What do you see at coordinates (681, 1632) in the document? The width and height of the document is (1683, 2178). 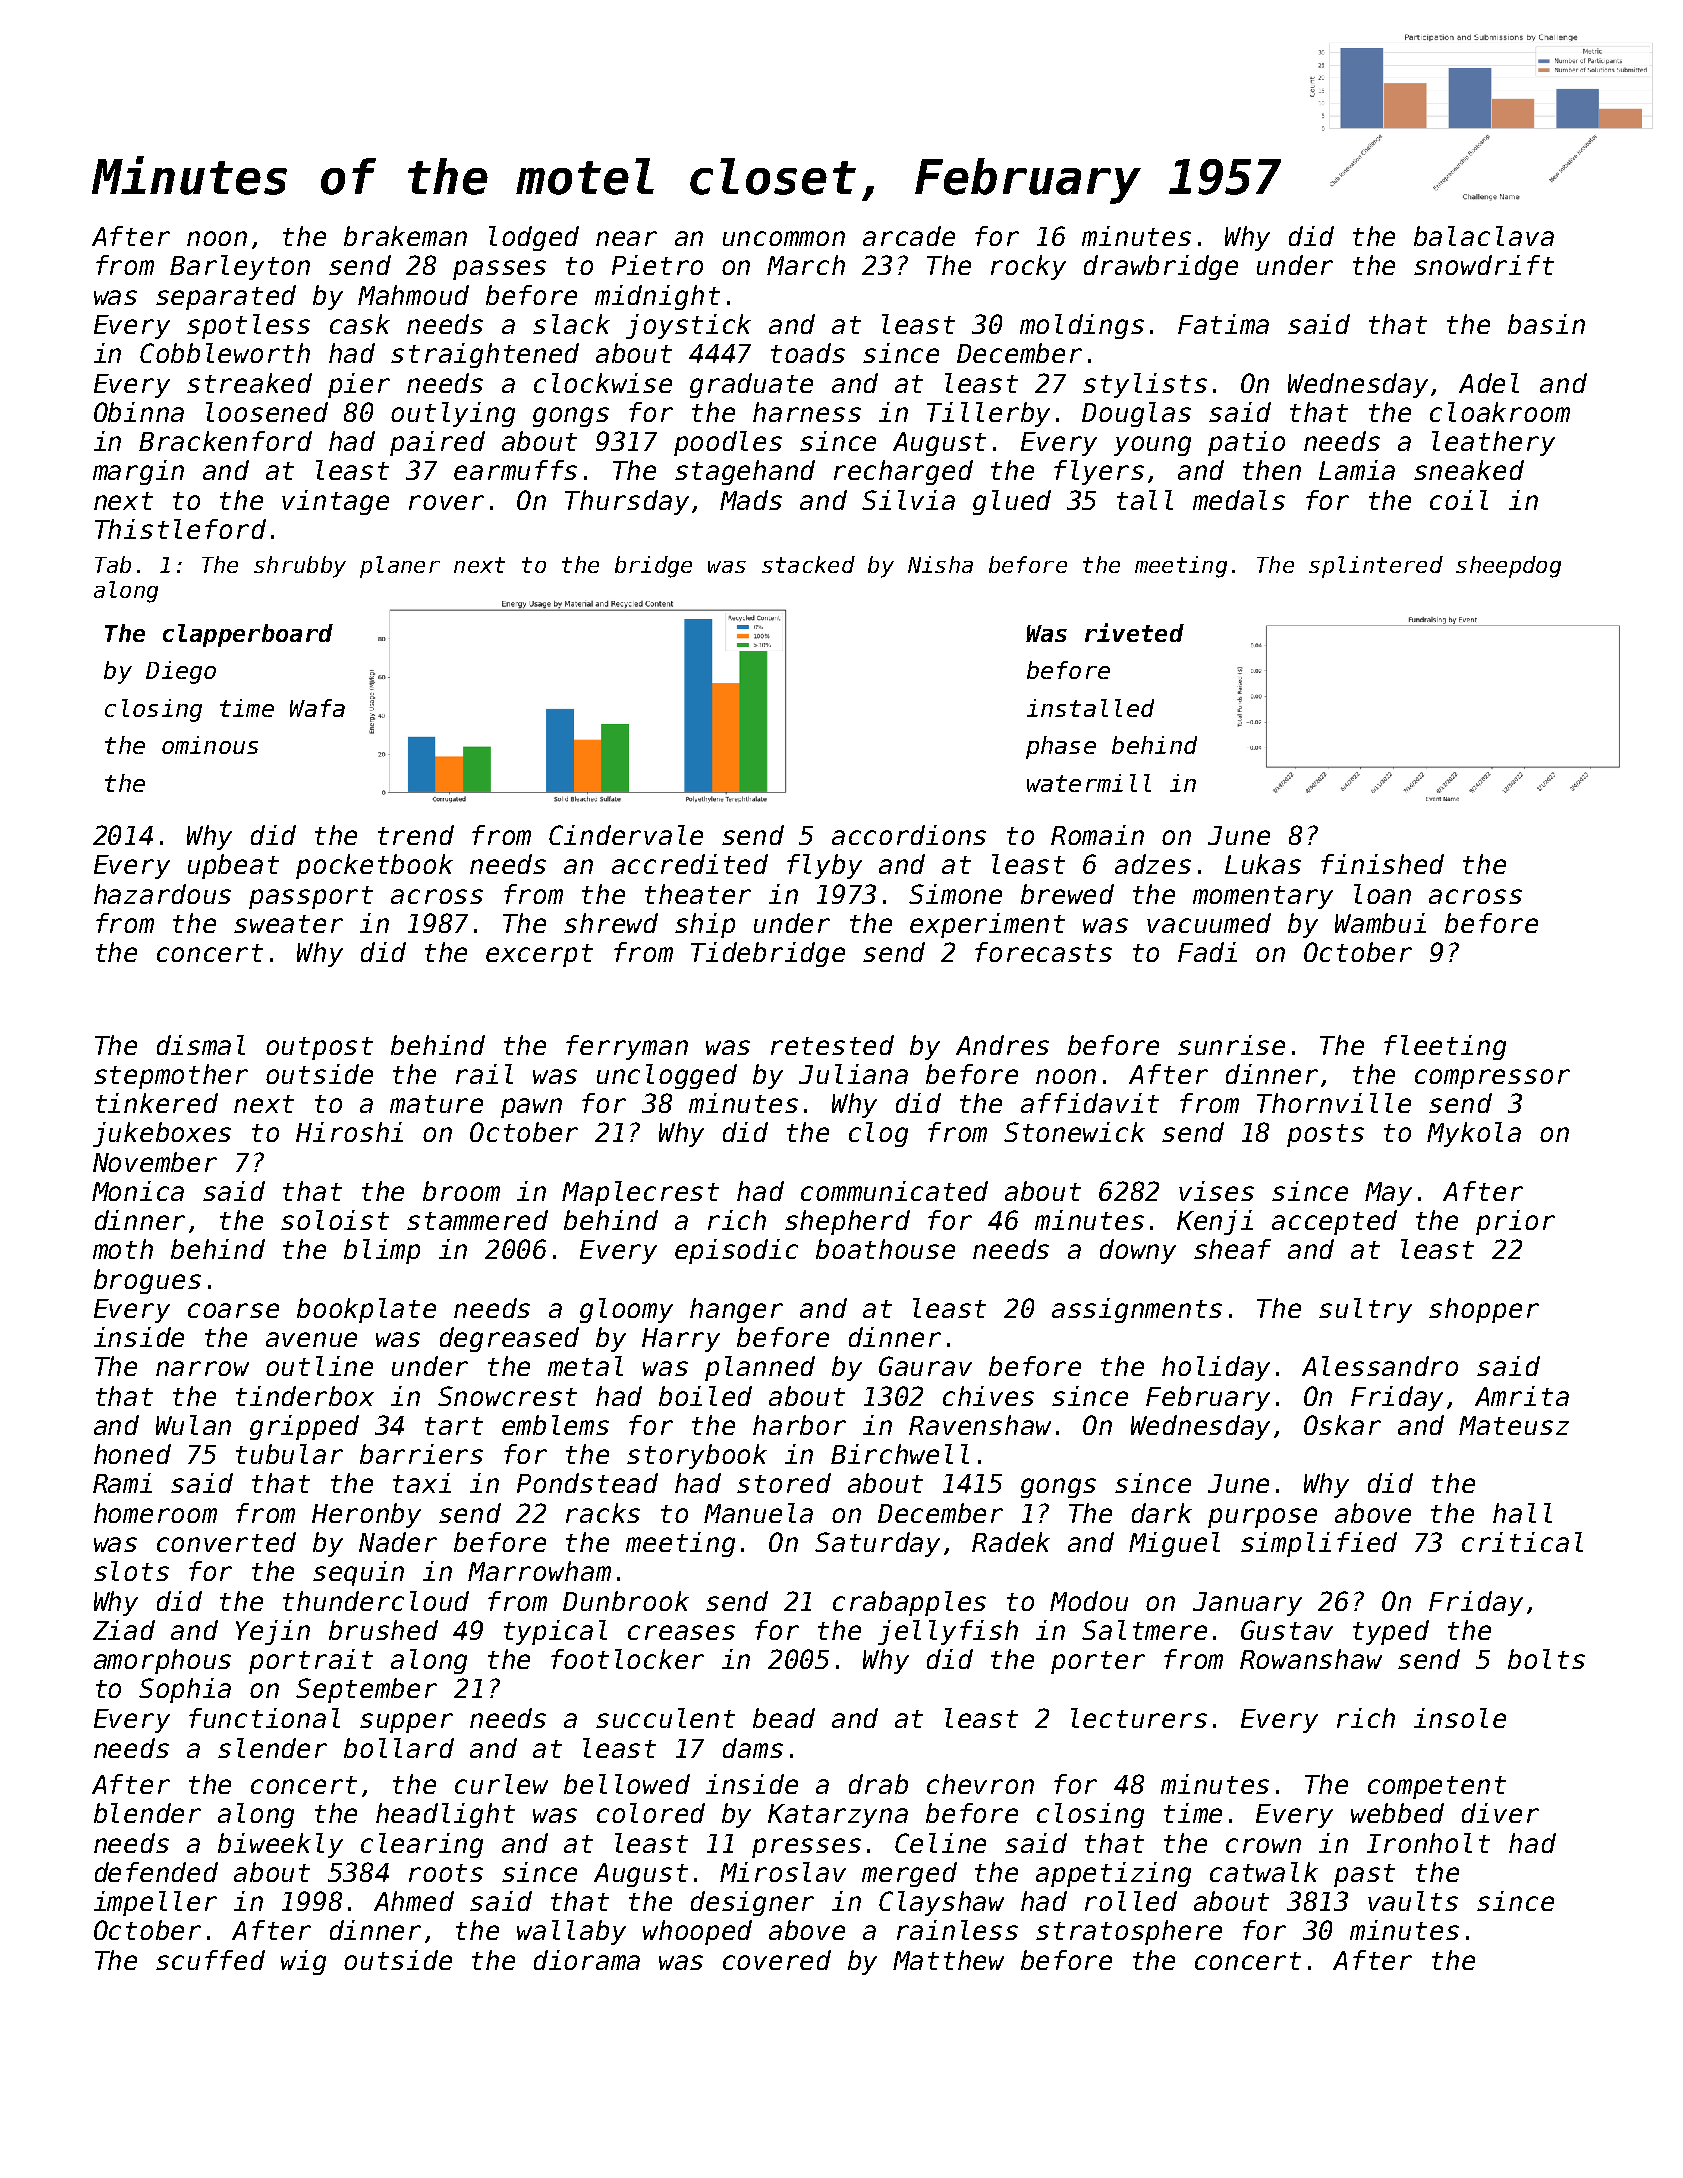 I see `creases` at bounding box center [681, 1632].
